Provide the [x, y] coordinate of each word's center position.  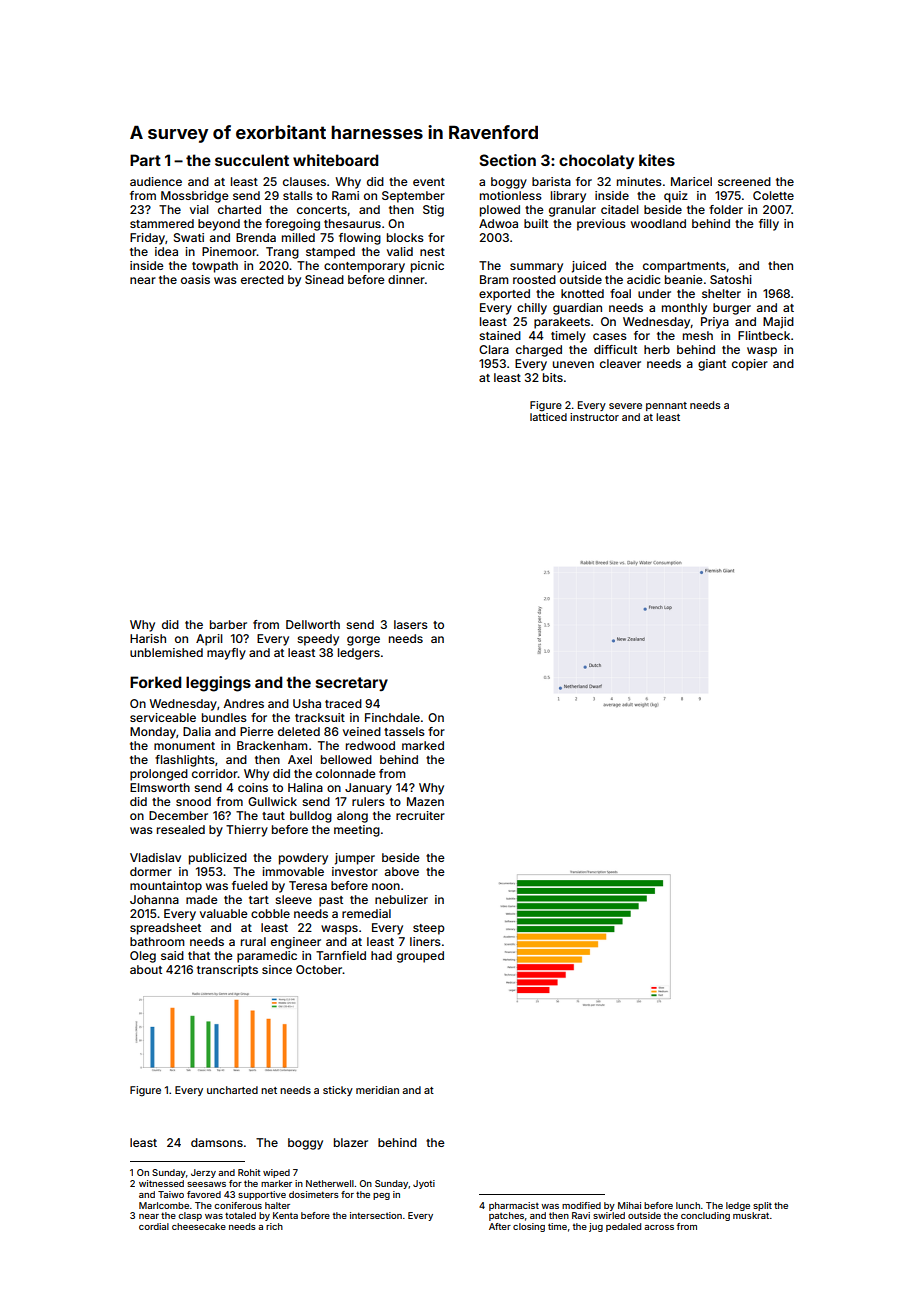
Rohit [249, 1172]
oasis [195, 279]
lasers [411, 624]
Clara [494, 349]
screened [744, 181]
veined [362, 731]
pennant [666, 406]
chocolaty [596, 161]
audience [156, 181]
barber [228, 624]
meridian [377, 1090]
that [199, 955]
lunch [688, 1205]
